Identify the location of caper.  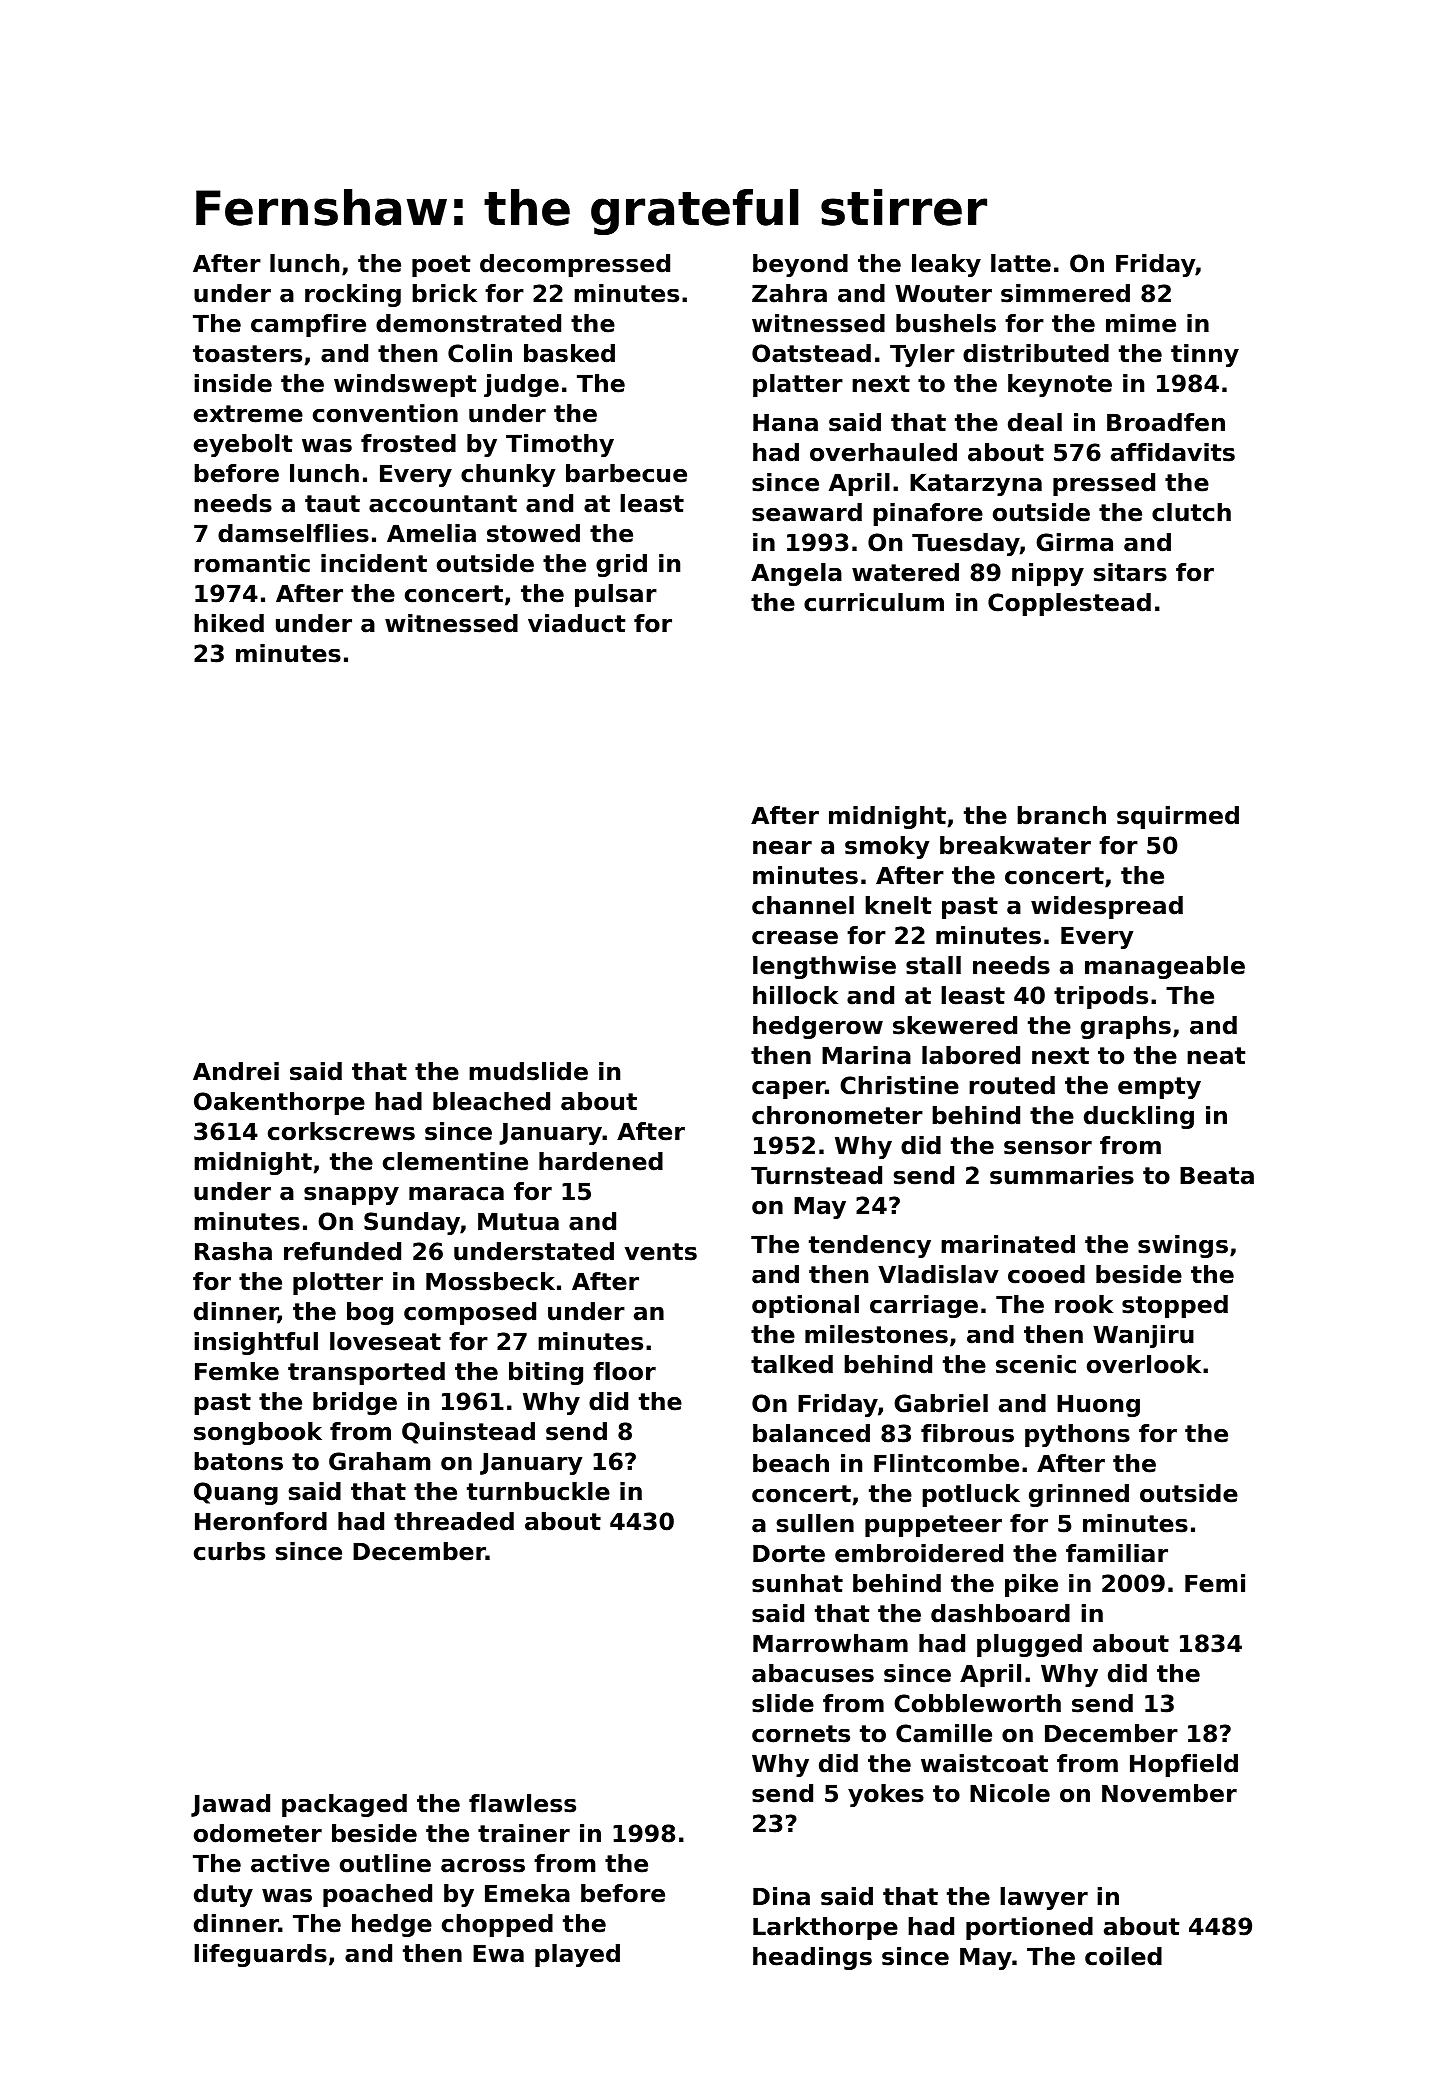
(788, 1090).
